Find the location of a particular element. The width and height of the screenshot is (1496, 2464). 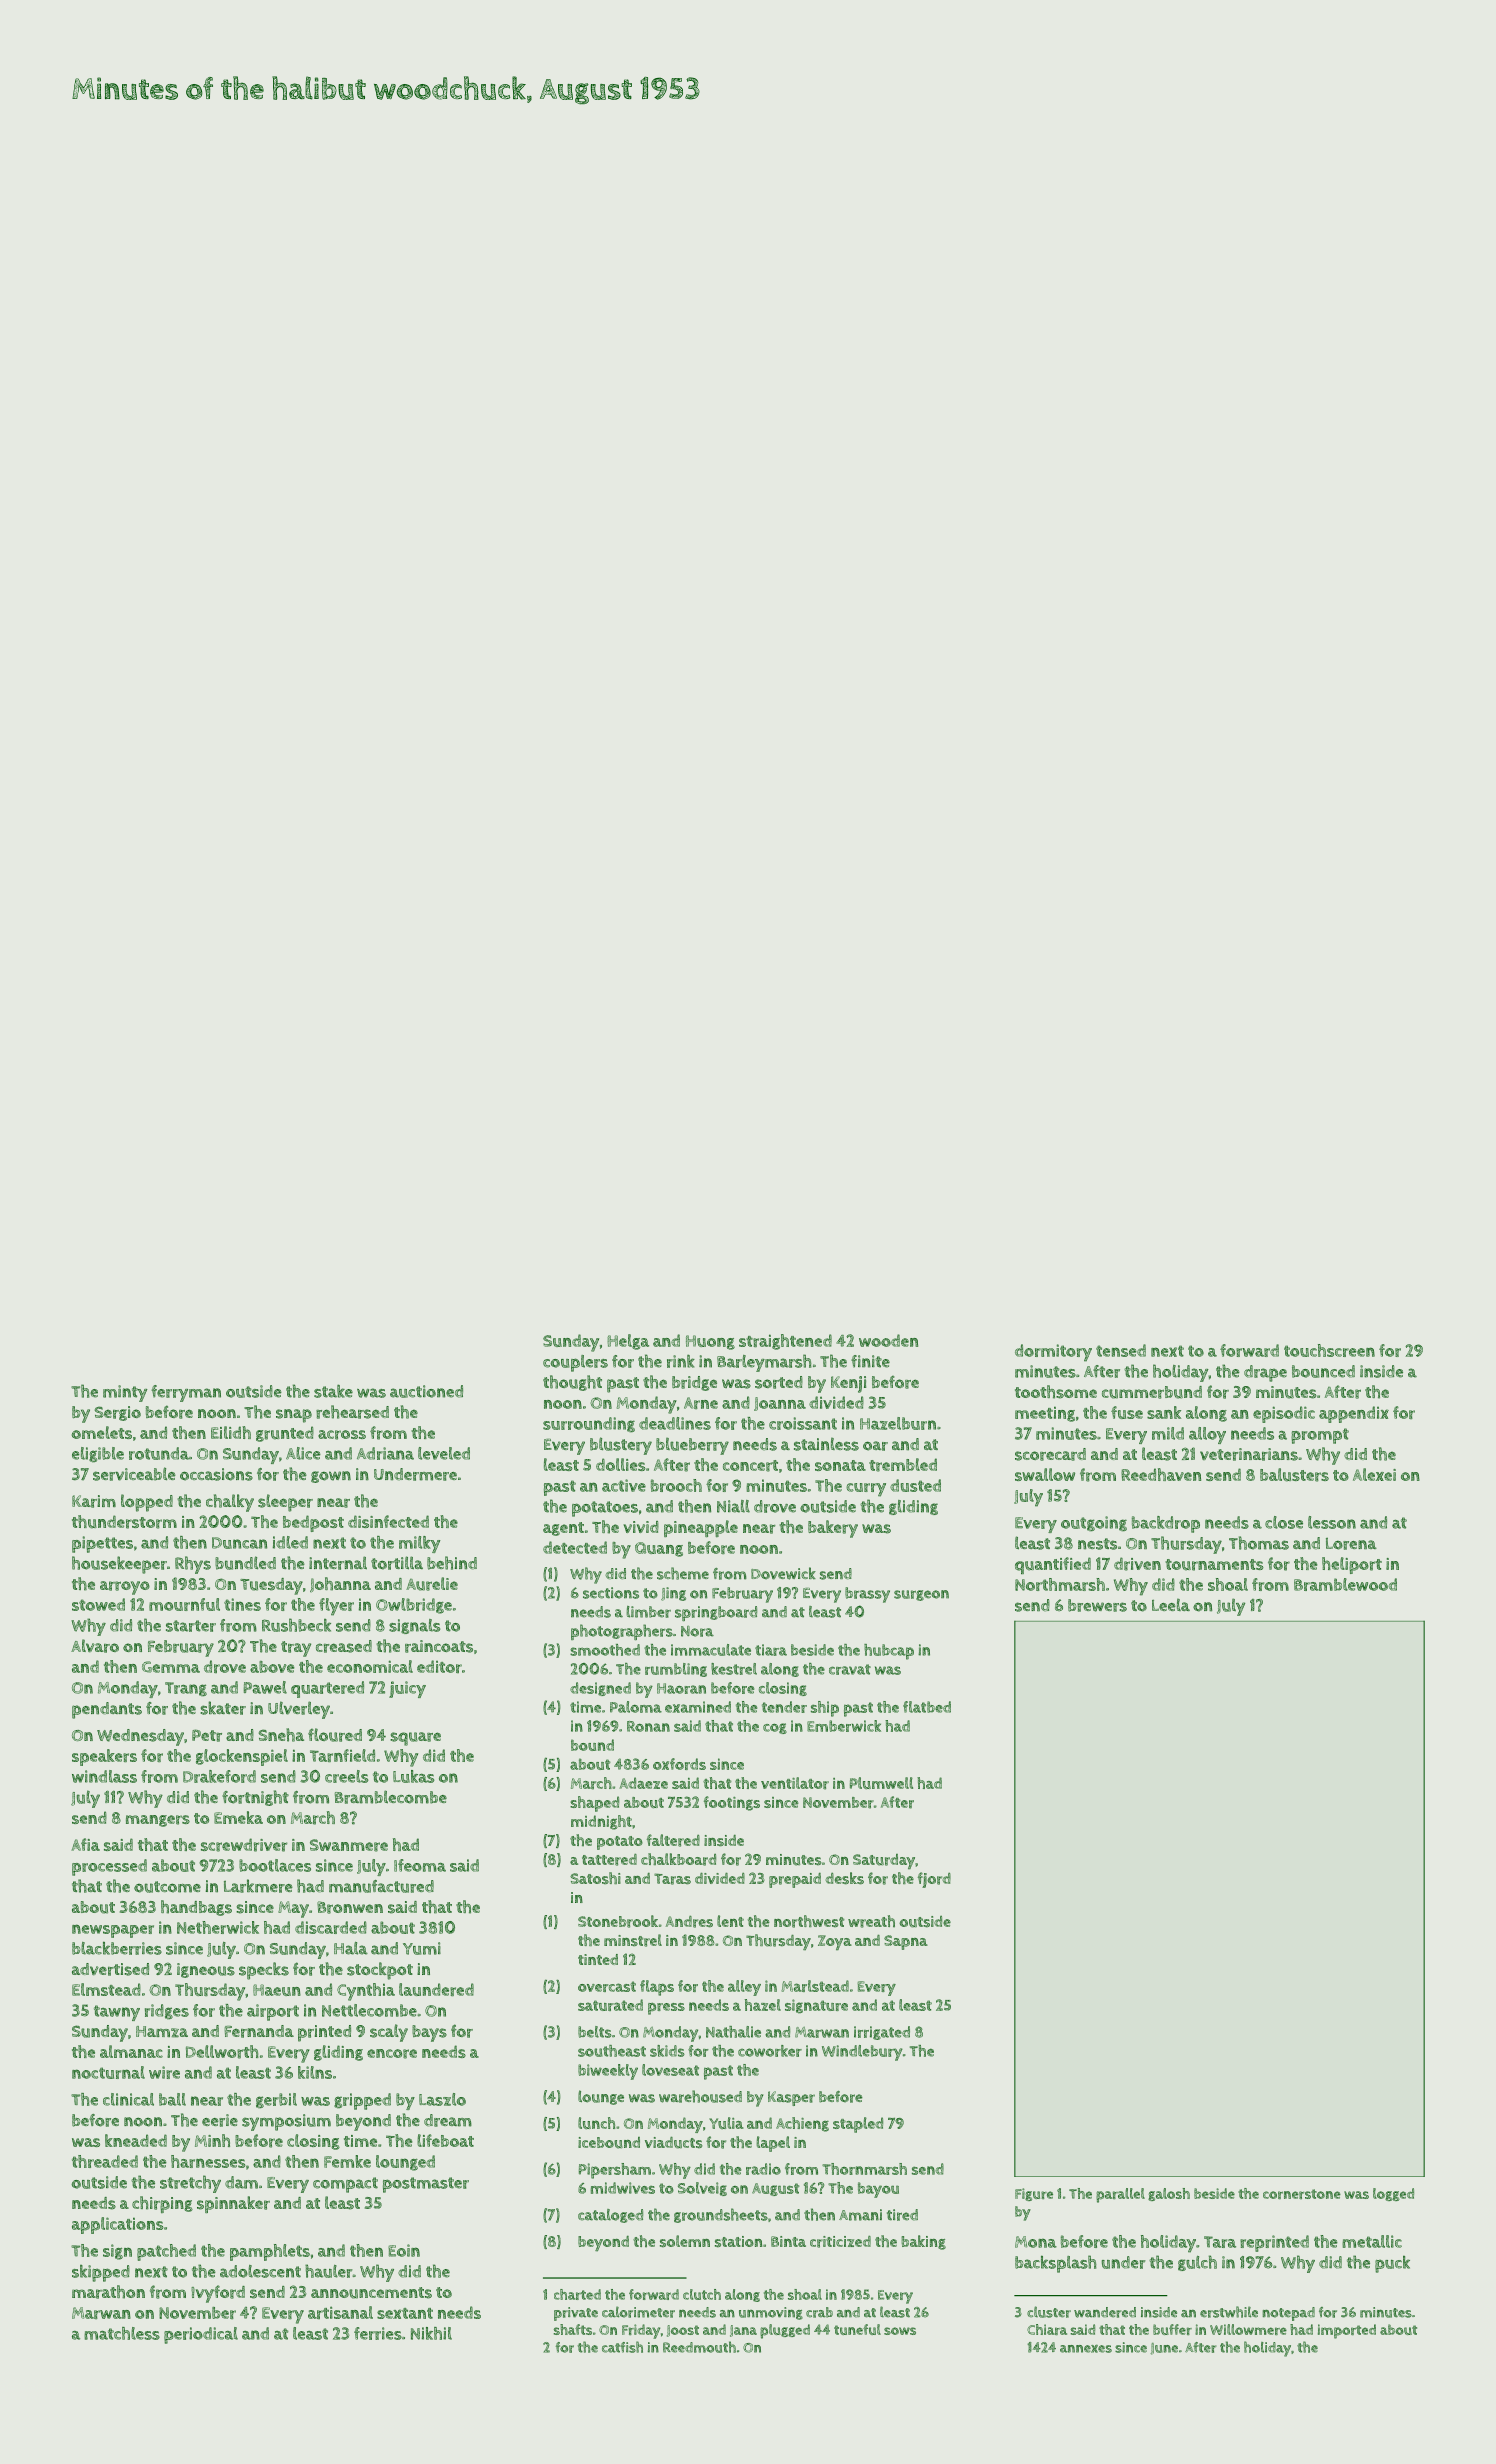

stapled is located at coordinates (858, 2125).
